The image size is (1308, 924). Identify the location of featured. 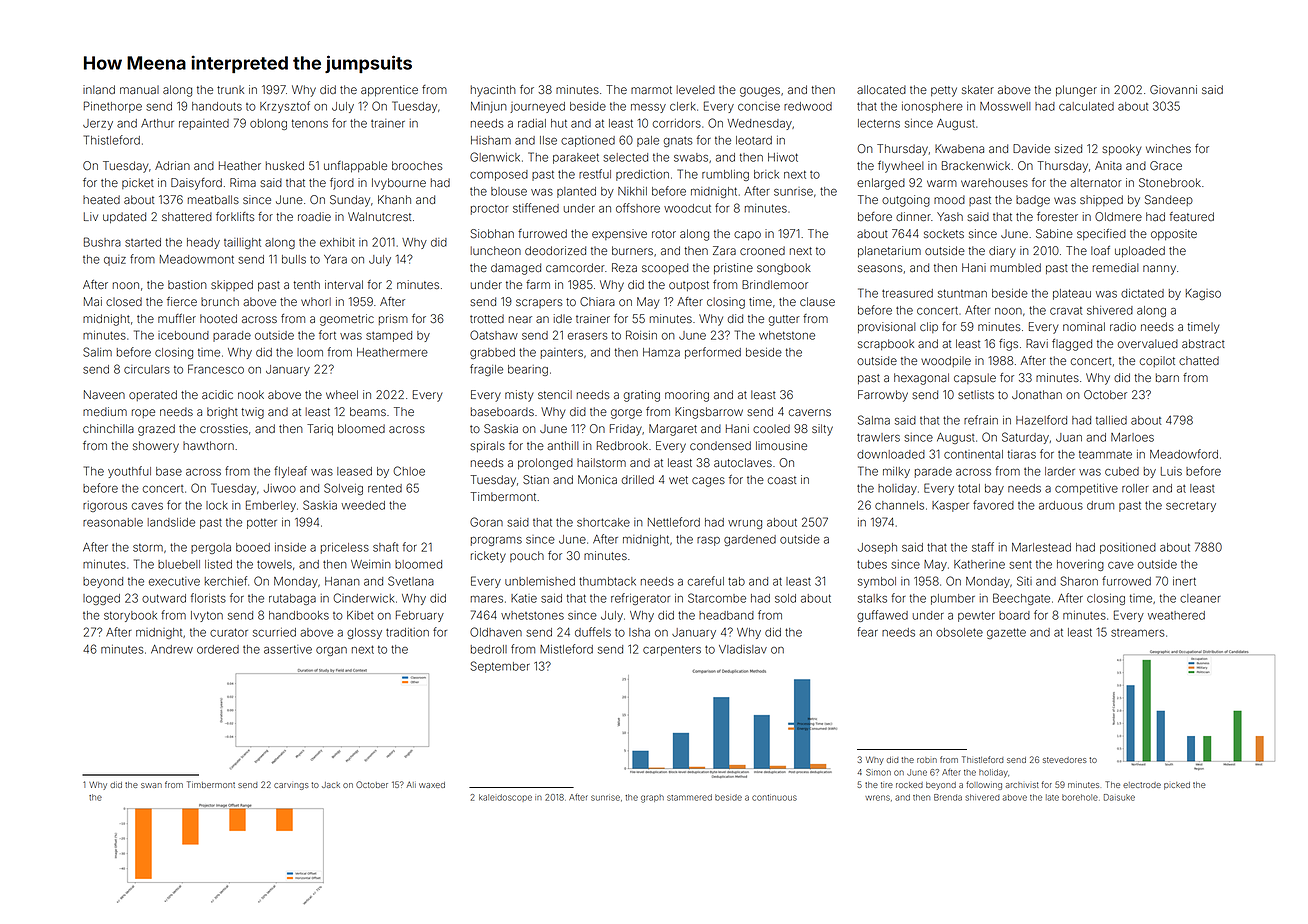
(1192, 216).
